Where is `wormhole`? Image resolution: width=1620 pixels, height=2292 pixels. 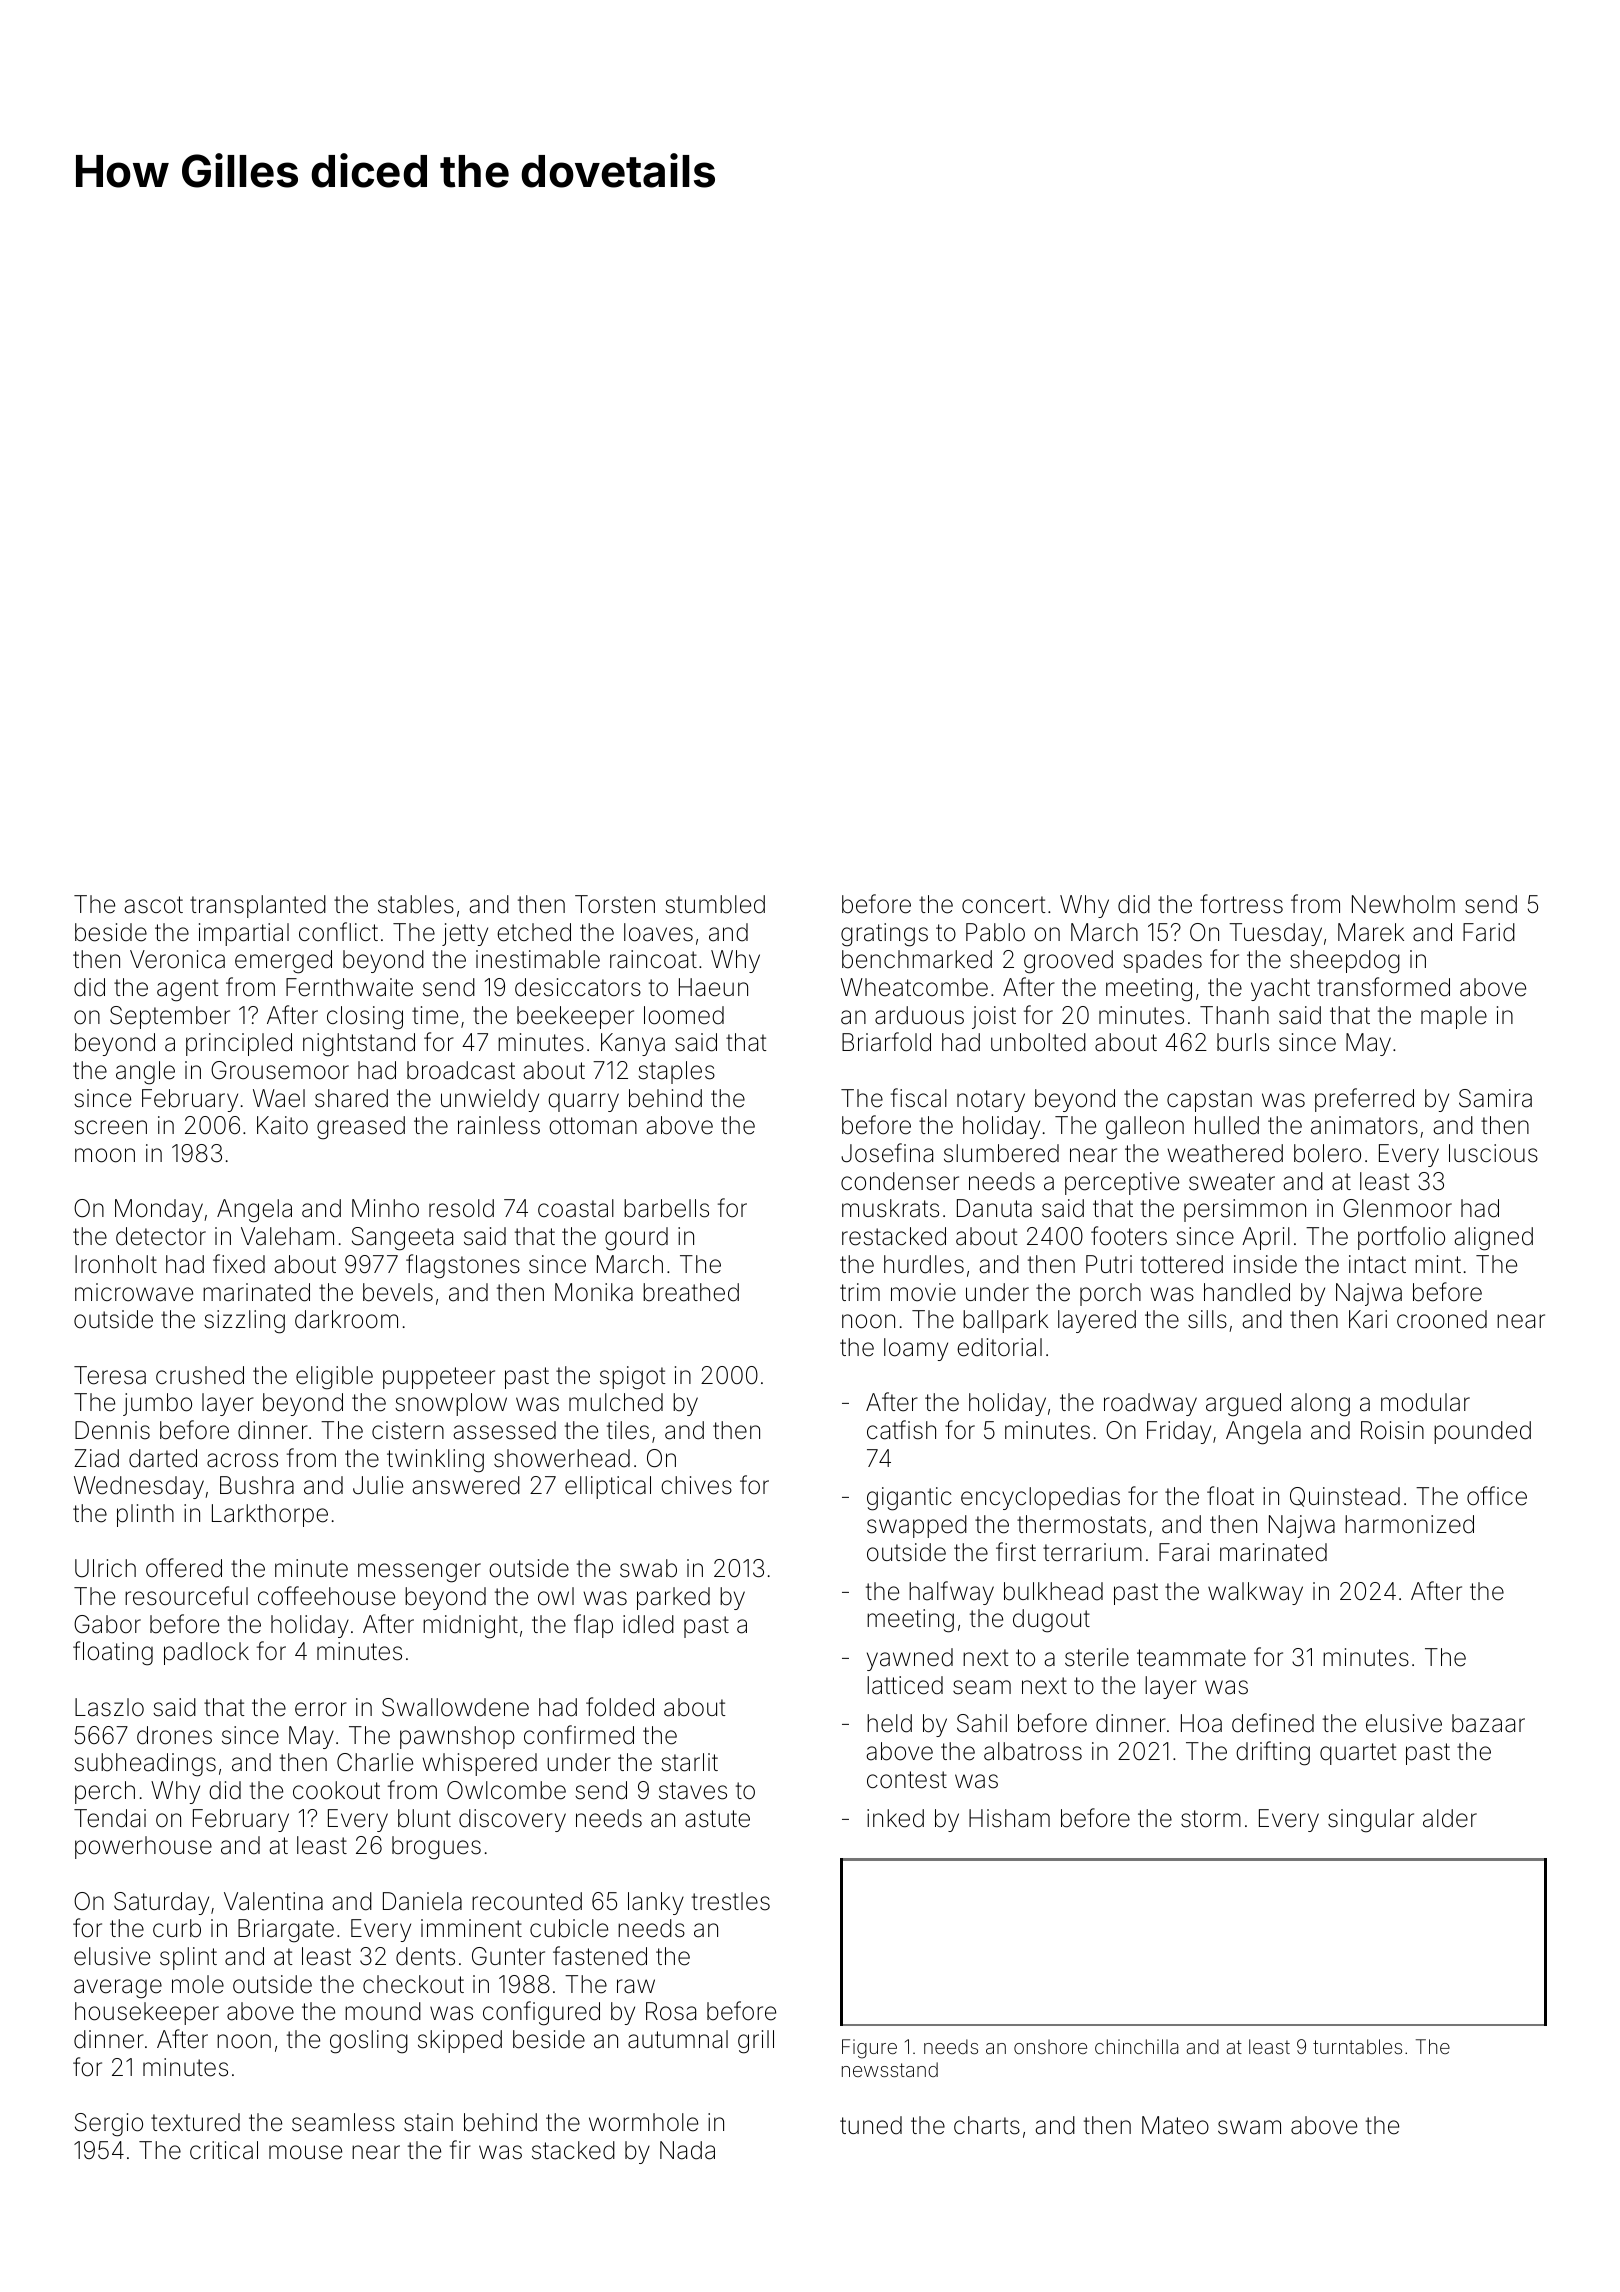
wormhole is located at coordinates (643, 2122).
